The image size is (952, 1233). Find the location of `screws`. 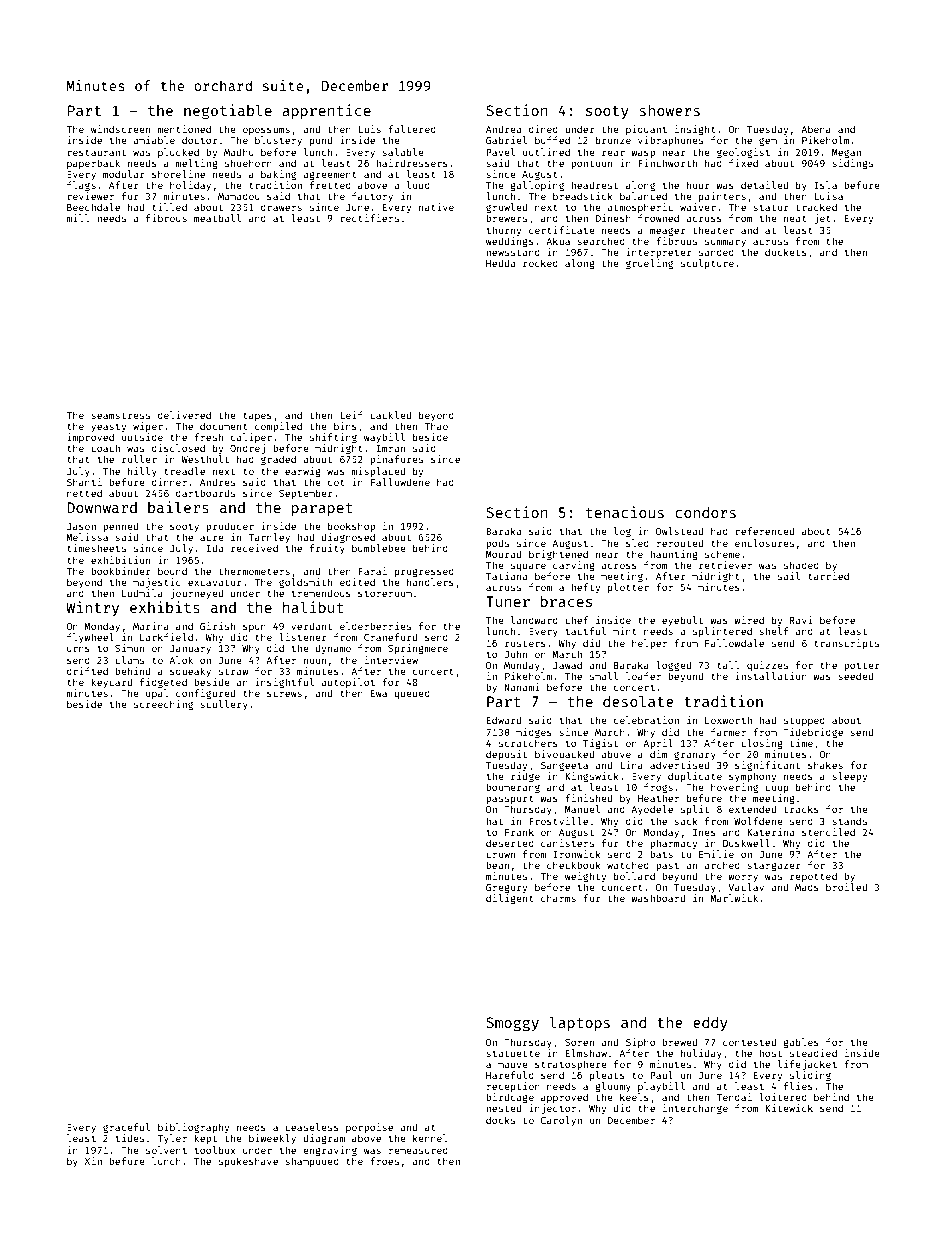

screws is located at coordinates (284, 694).
